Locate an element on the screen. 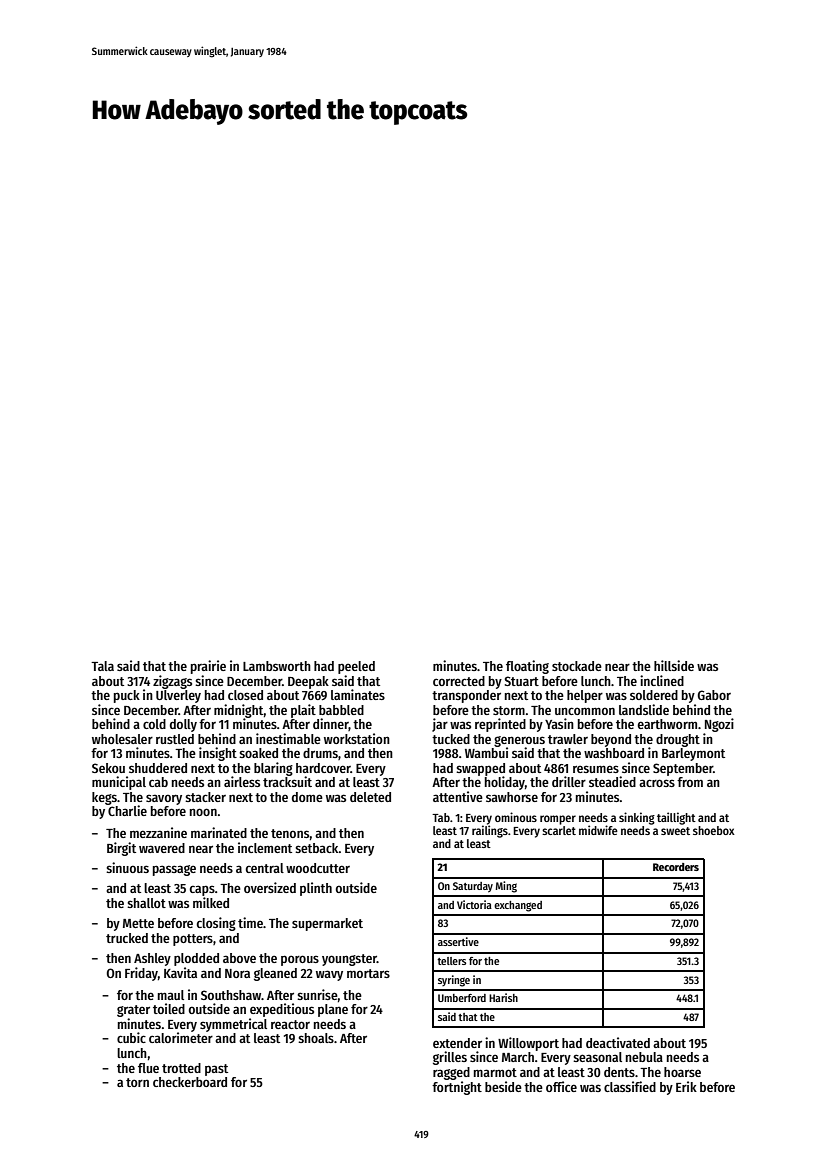 This screenshot has height=1176, width=829. fortnight is located at coordinates (457, 1088).
